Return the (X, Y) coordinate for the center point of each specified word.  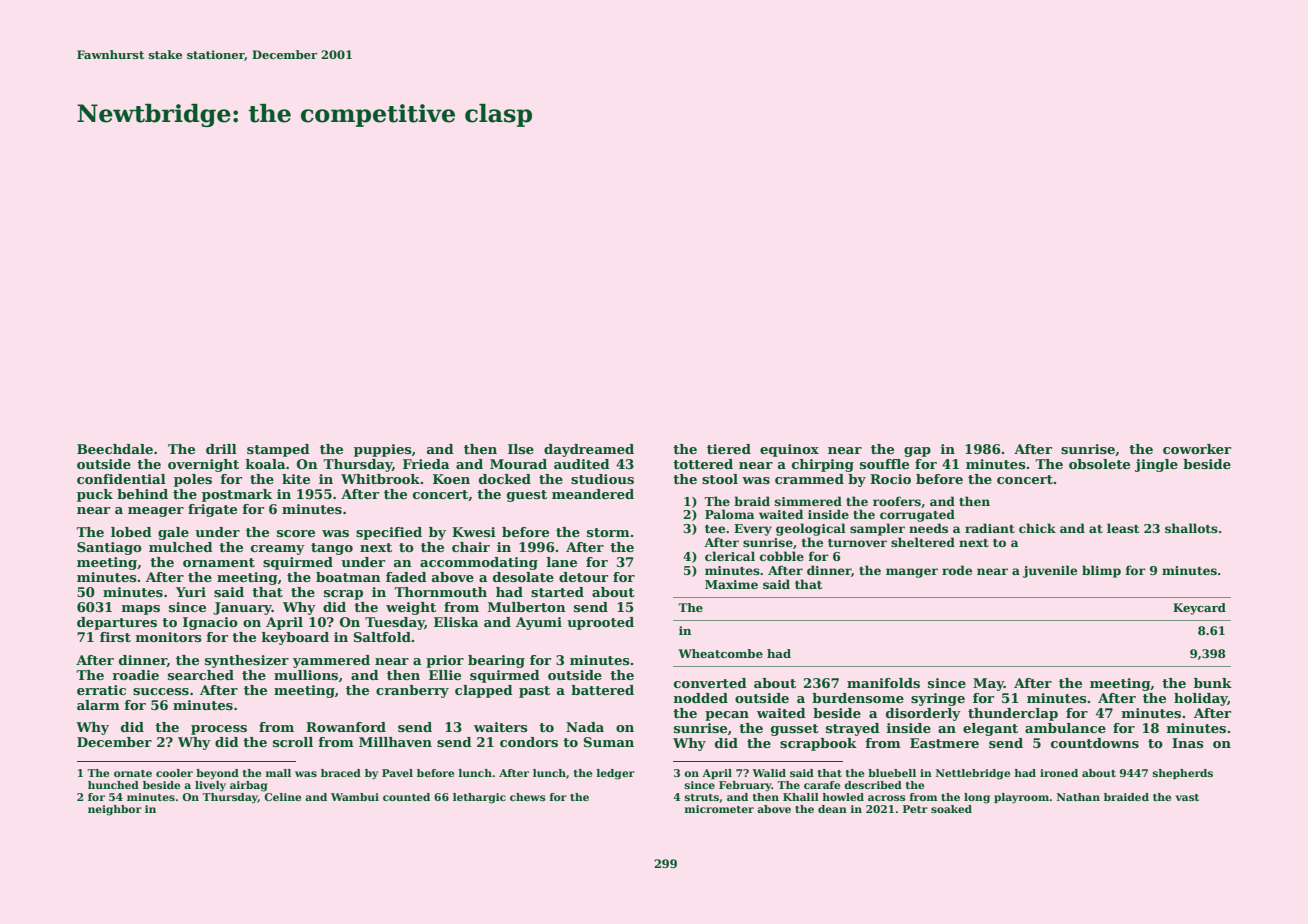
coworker (1197, 449)
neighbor (115, 810)
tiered (729, 449)
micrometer (719, 809)
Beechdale (115, 449)
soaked (951, 809)
